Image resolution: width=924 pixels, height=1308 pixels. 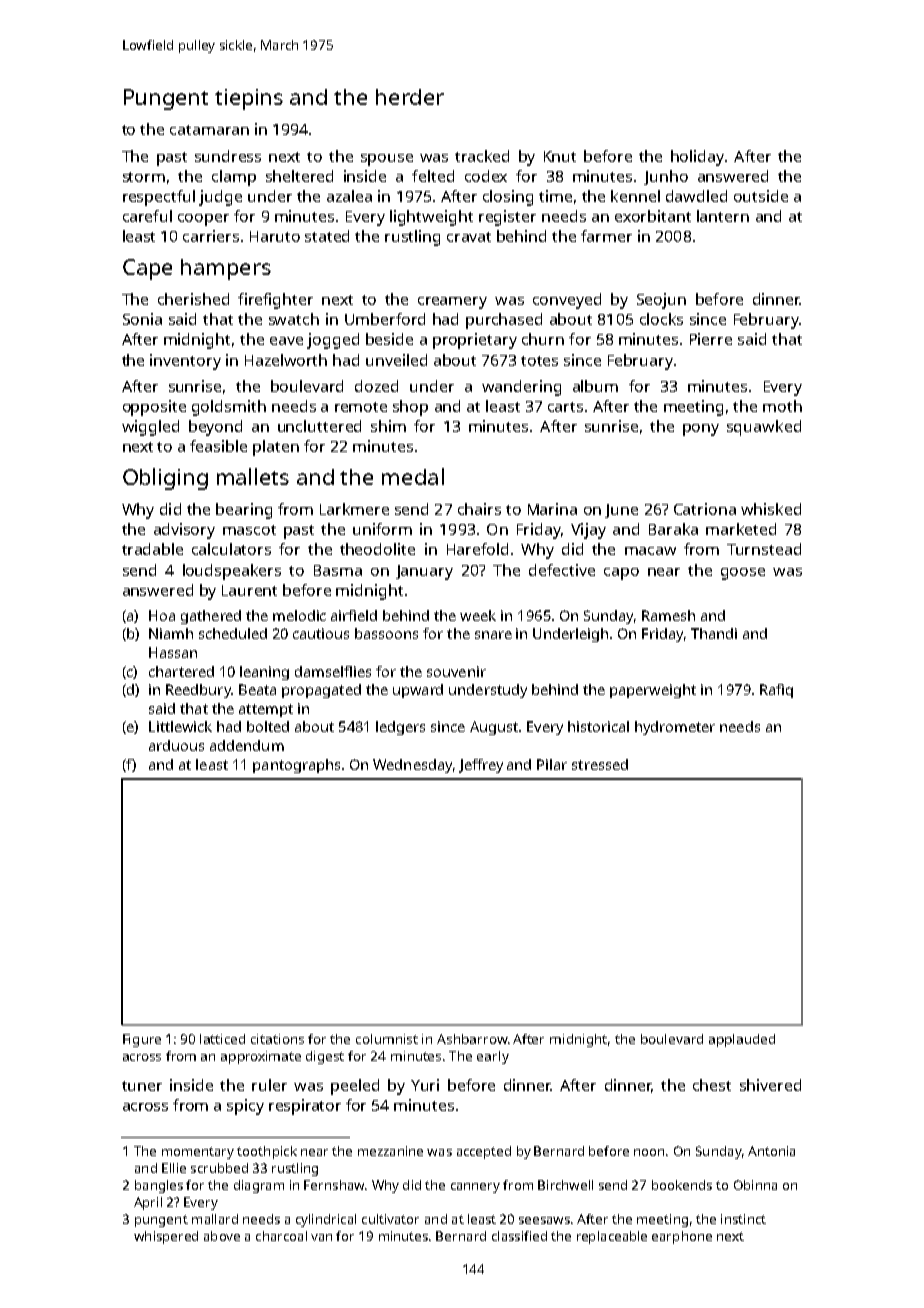 I want to click on carts, so click(x=565, y=407).
